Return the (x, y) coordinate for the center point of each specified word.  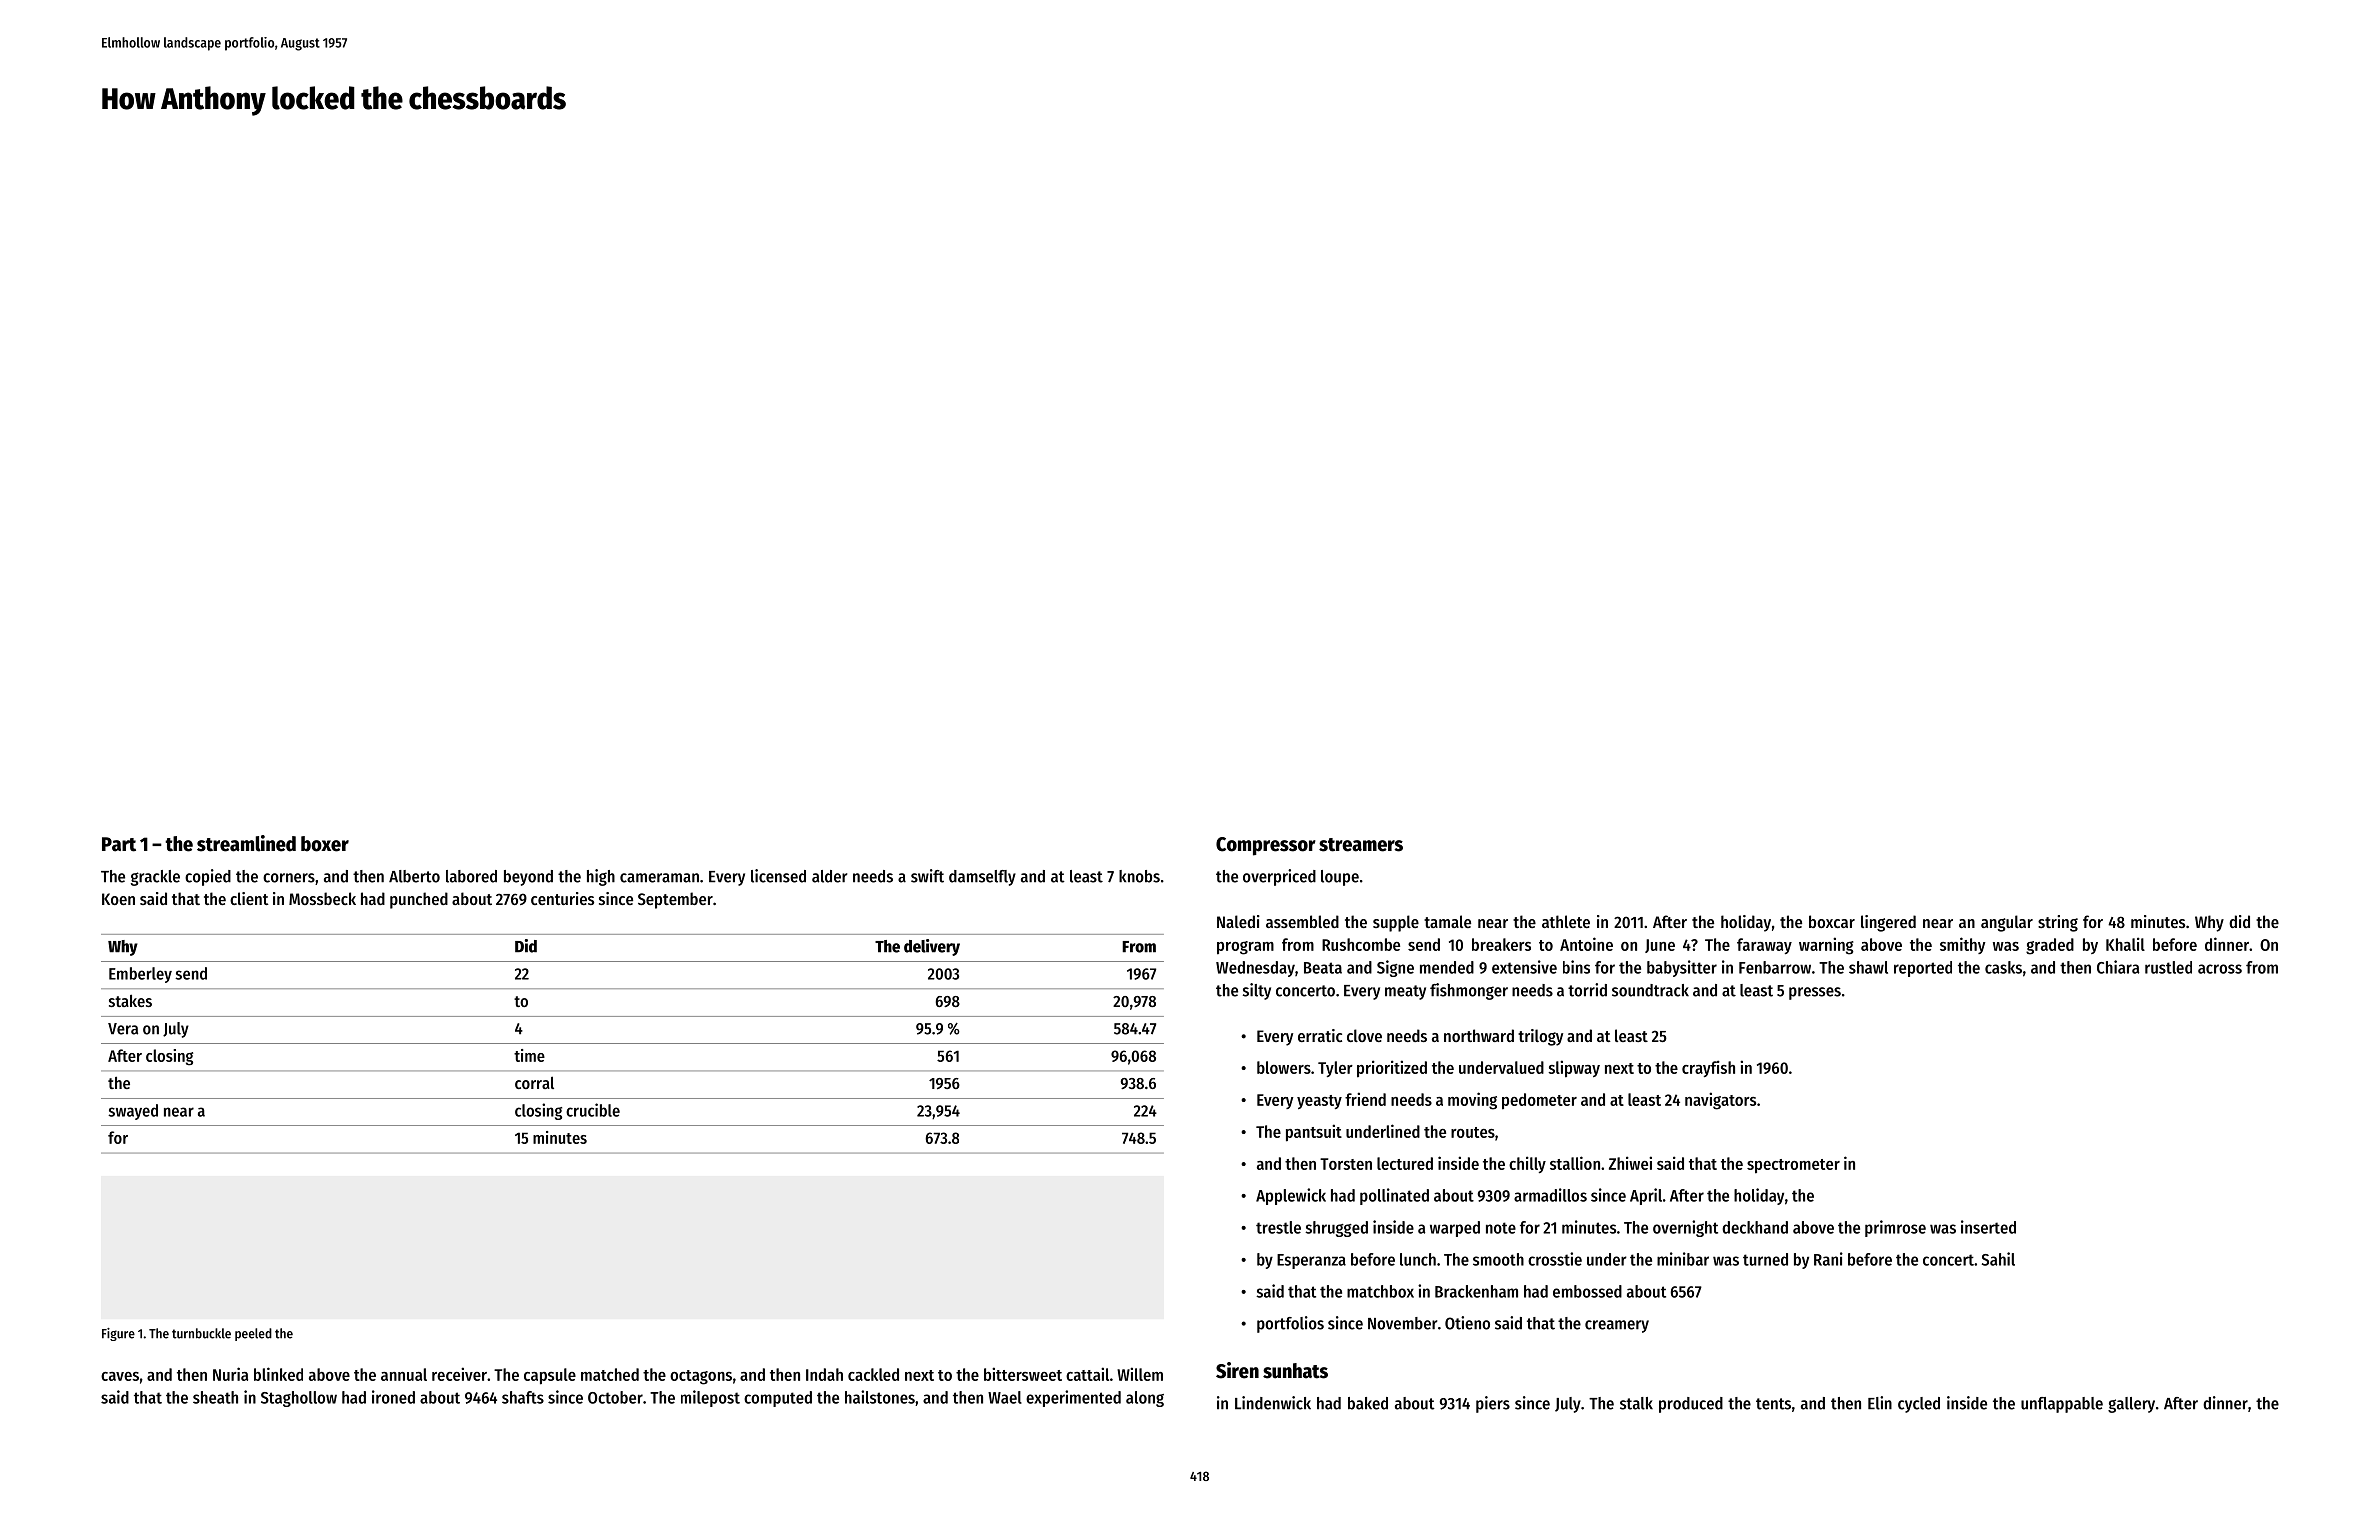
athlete (1566, 921)
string (2058, 923)
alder (829, 876)
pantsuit (1314, 1133)
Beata (1323, 968)
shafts (523, 1397)
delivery (932, 947)
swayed (133, 1112)
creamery (1617, 1326)
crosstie (1555, 1259)
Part (119, 844)
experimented (1073, 1398)
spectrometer (1793, 1166)
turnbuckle (201, 1333)
